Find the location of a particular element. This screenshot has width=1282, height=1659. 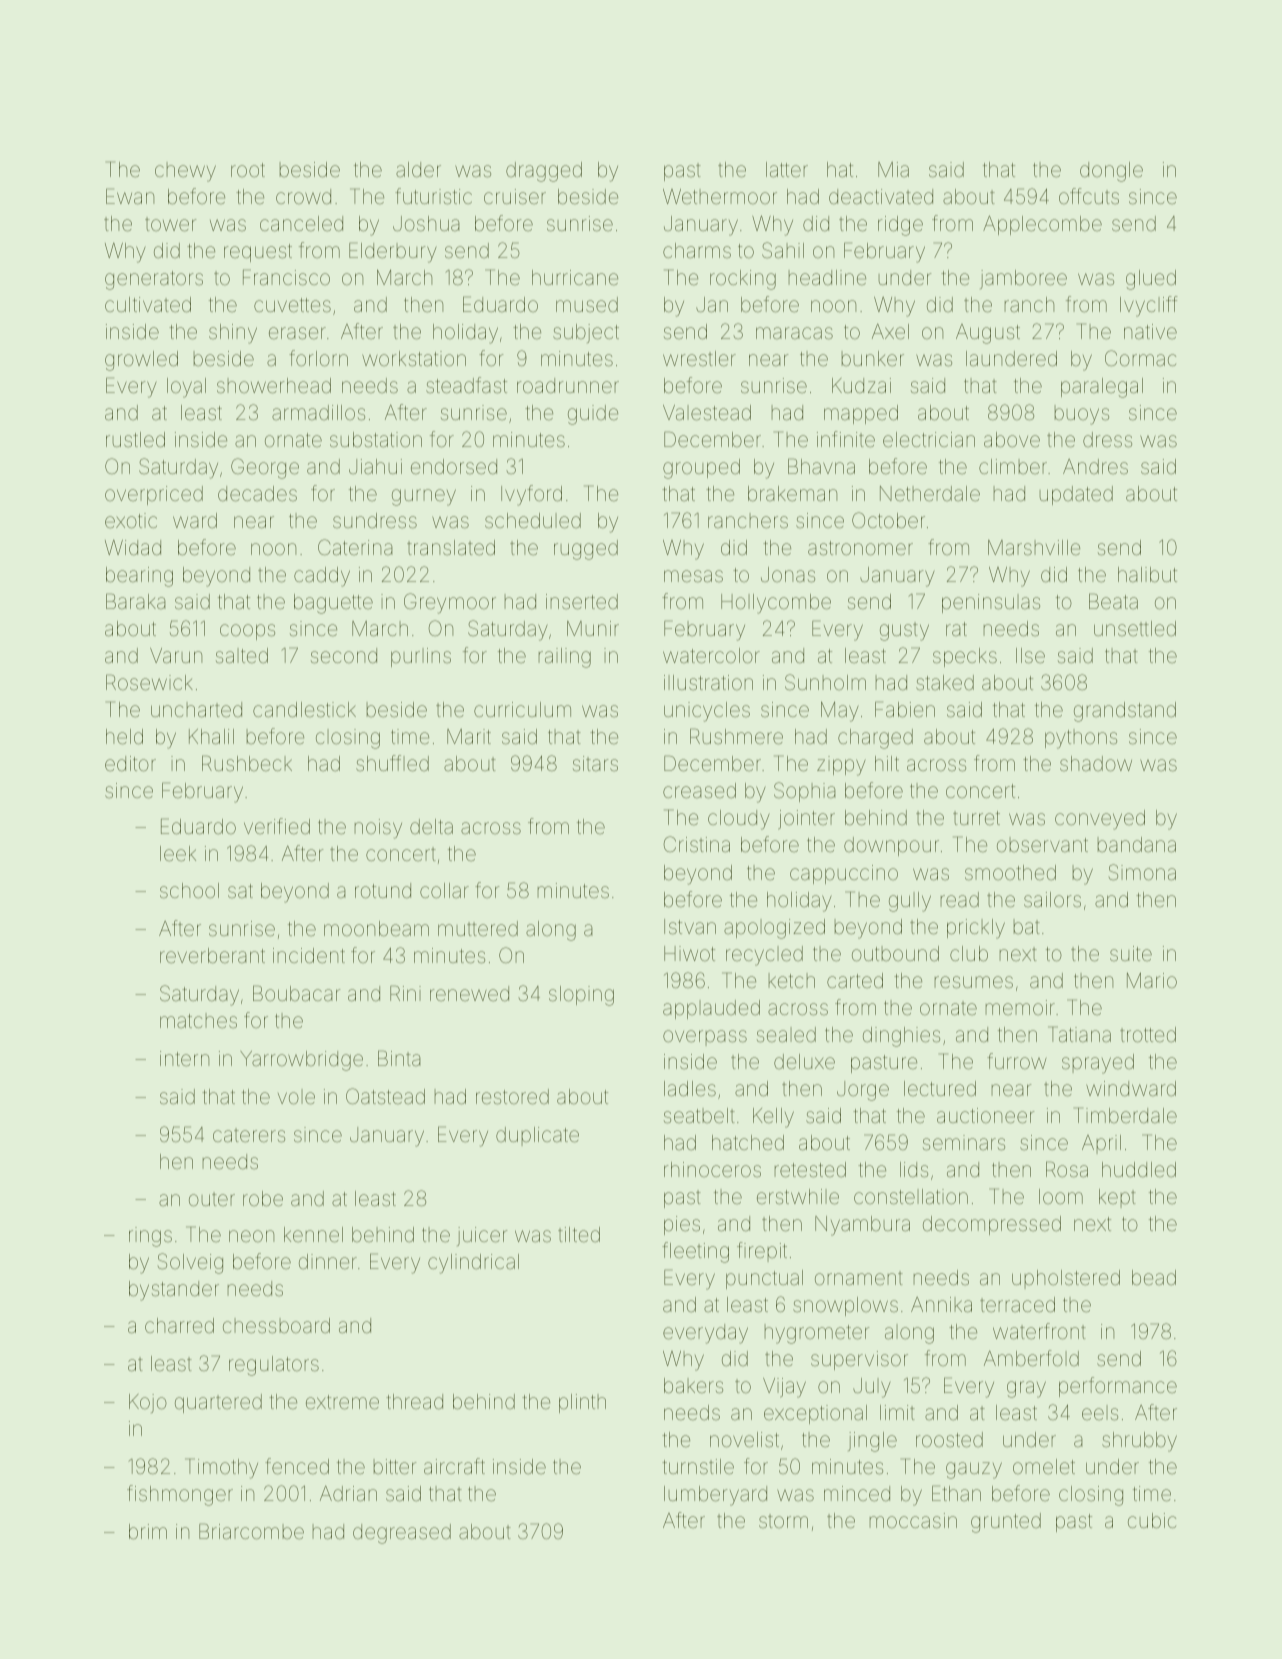

brim is located at coordinates (148, 1531).
